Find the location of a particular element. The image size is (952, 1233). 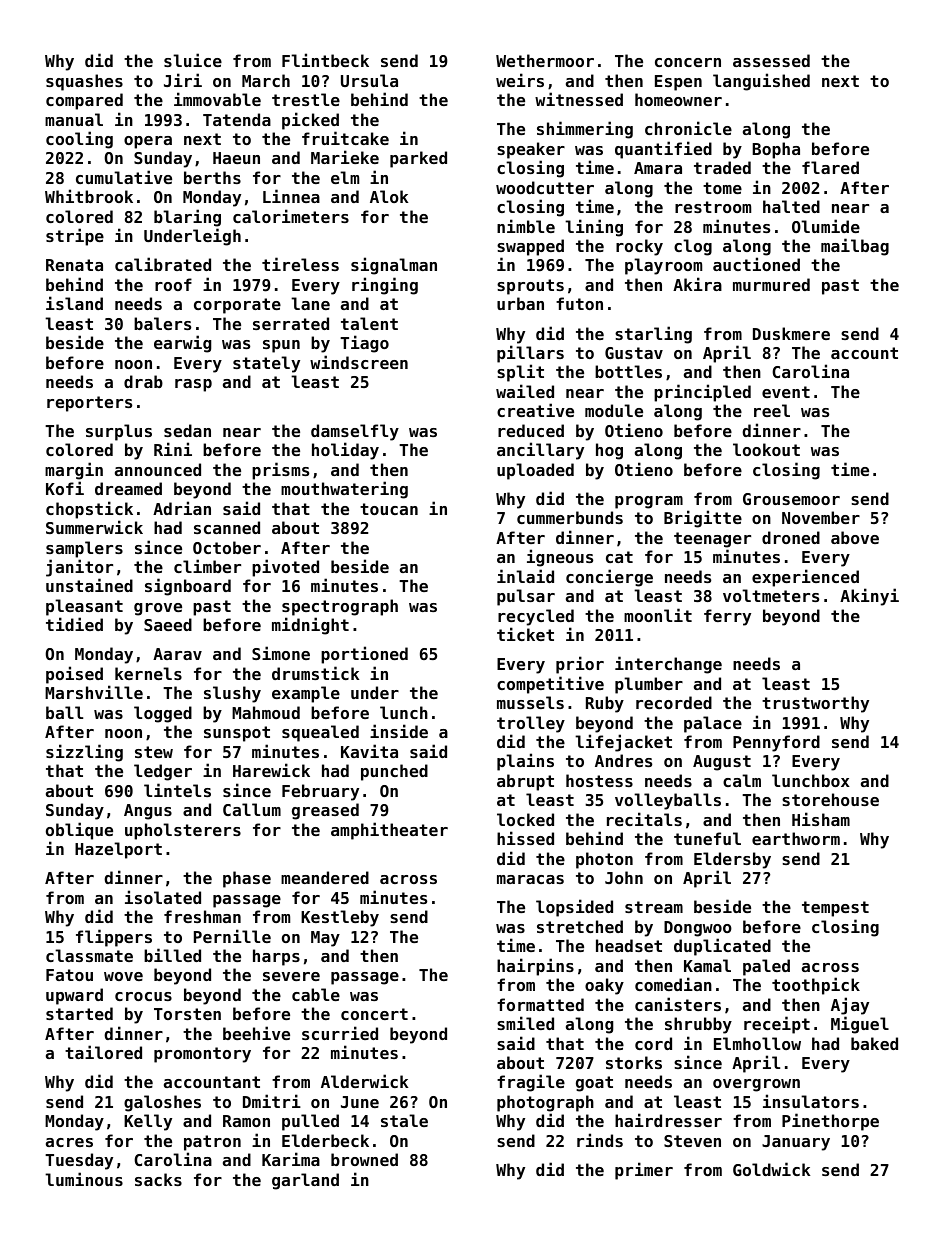

sluice is located at coordinates (193, 60).
